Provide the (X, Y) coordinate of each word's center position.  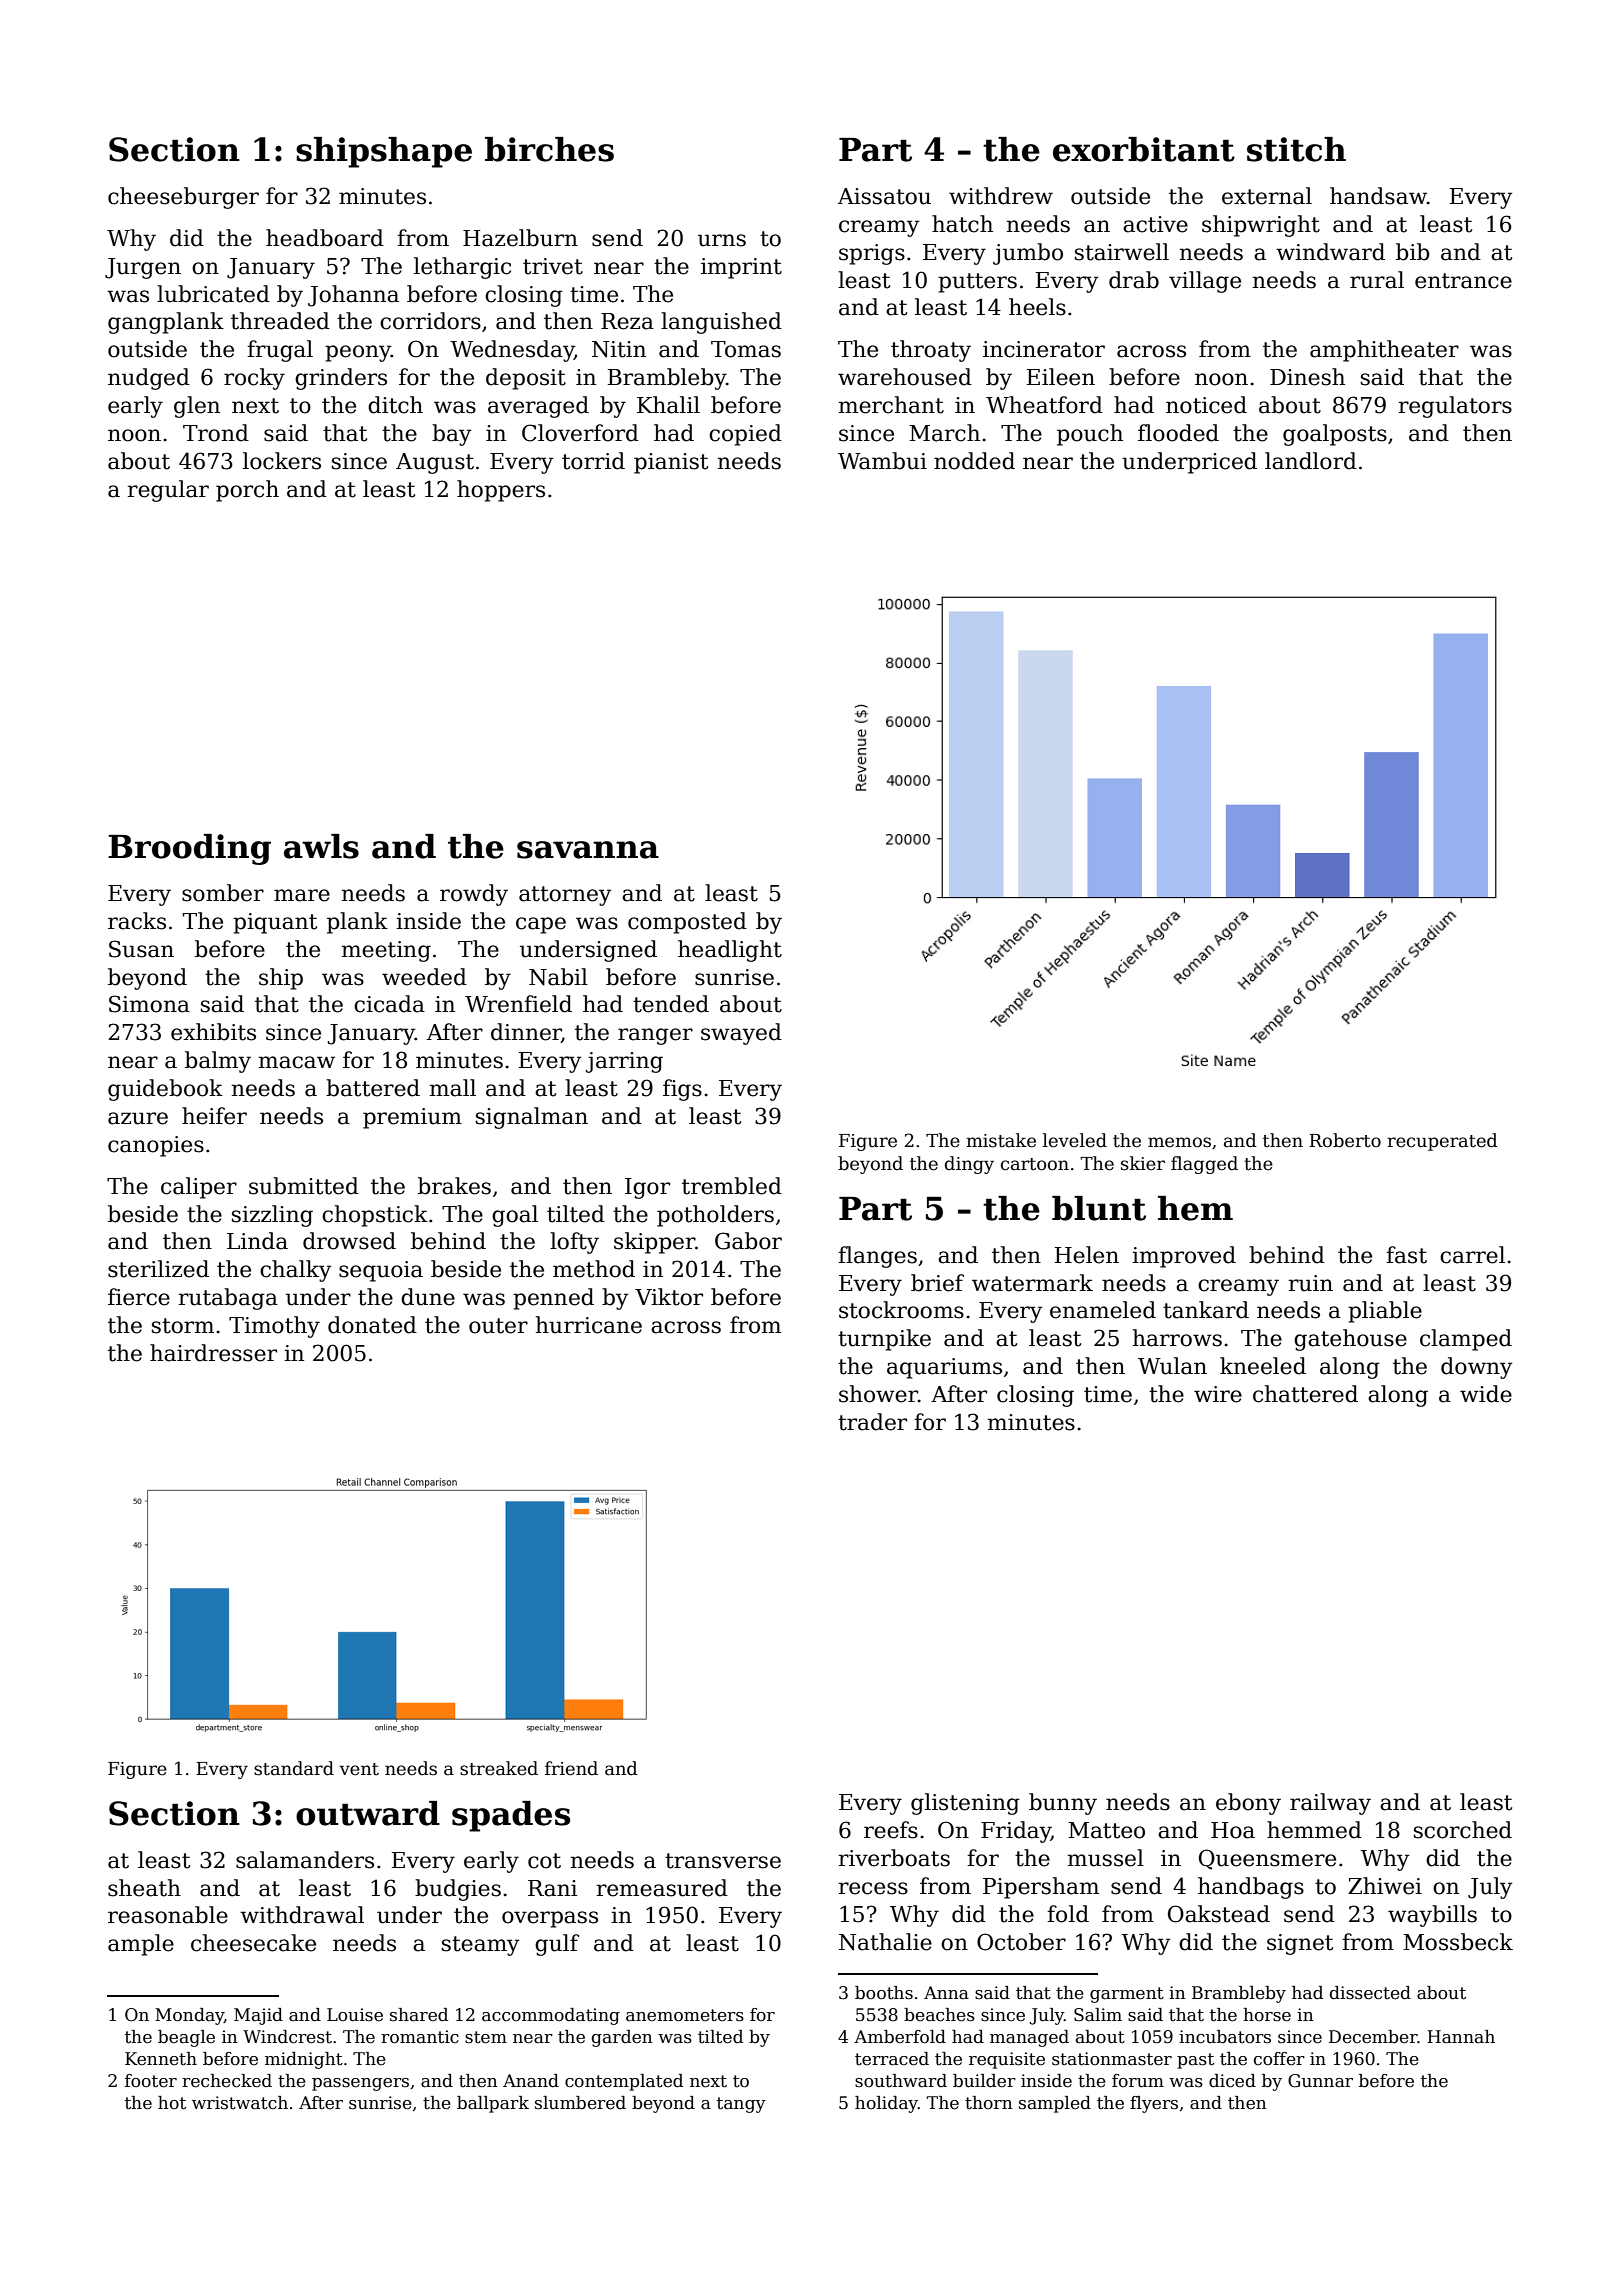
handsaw (1378, 196)
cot (544, 1861)
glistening (965, 1804)
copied (745, 435)
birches (549, 149)
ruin (1311, 1283)
